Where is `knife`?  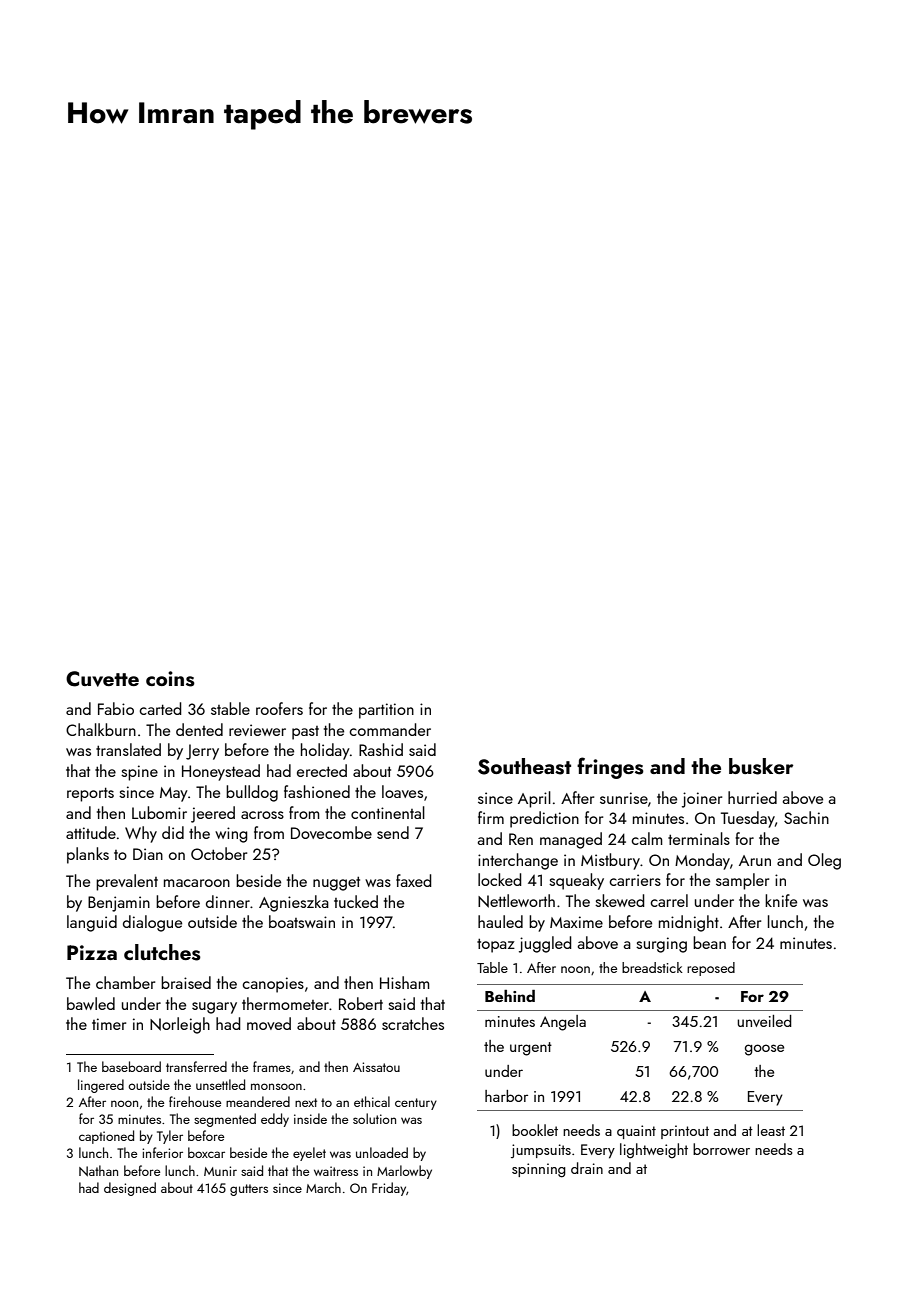 knife is located at coordinates (781, 900).
